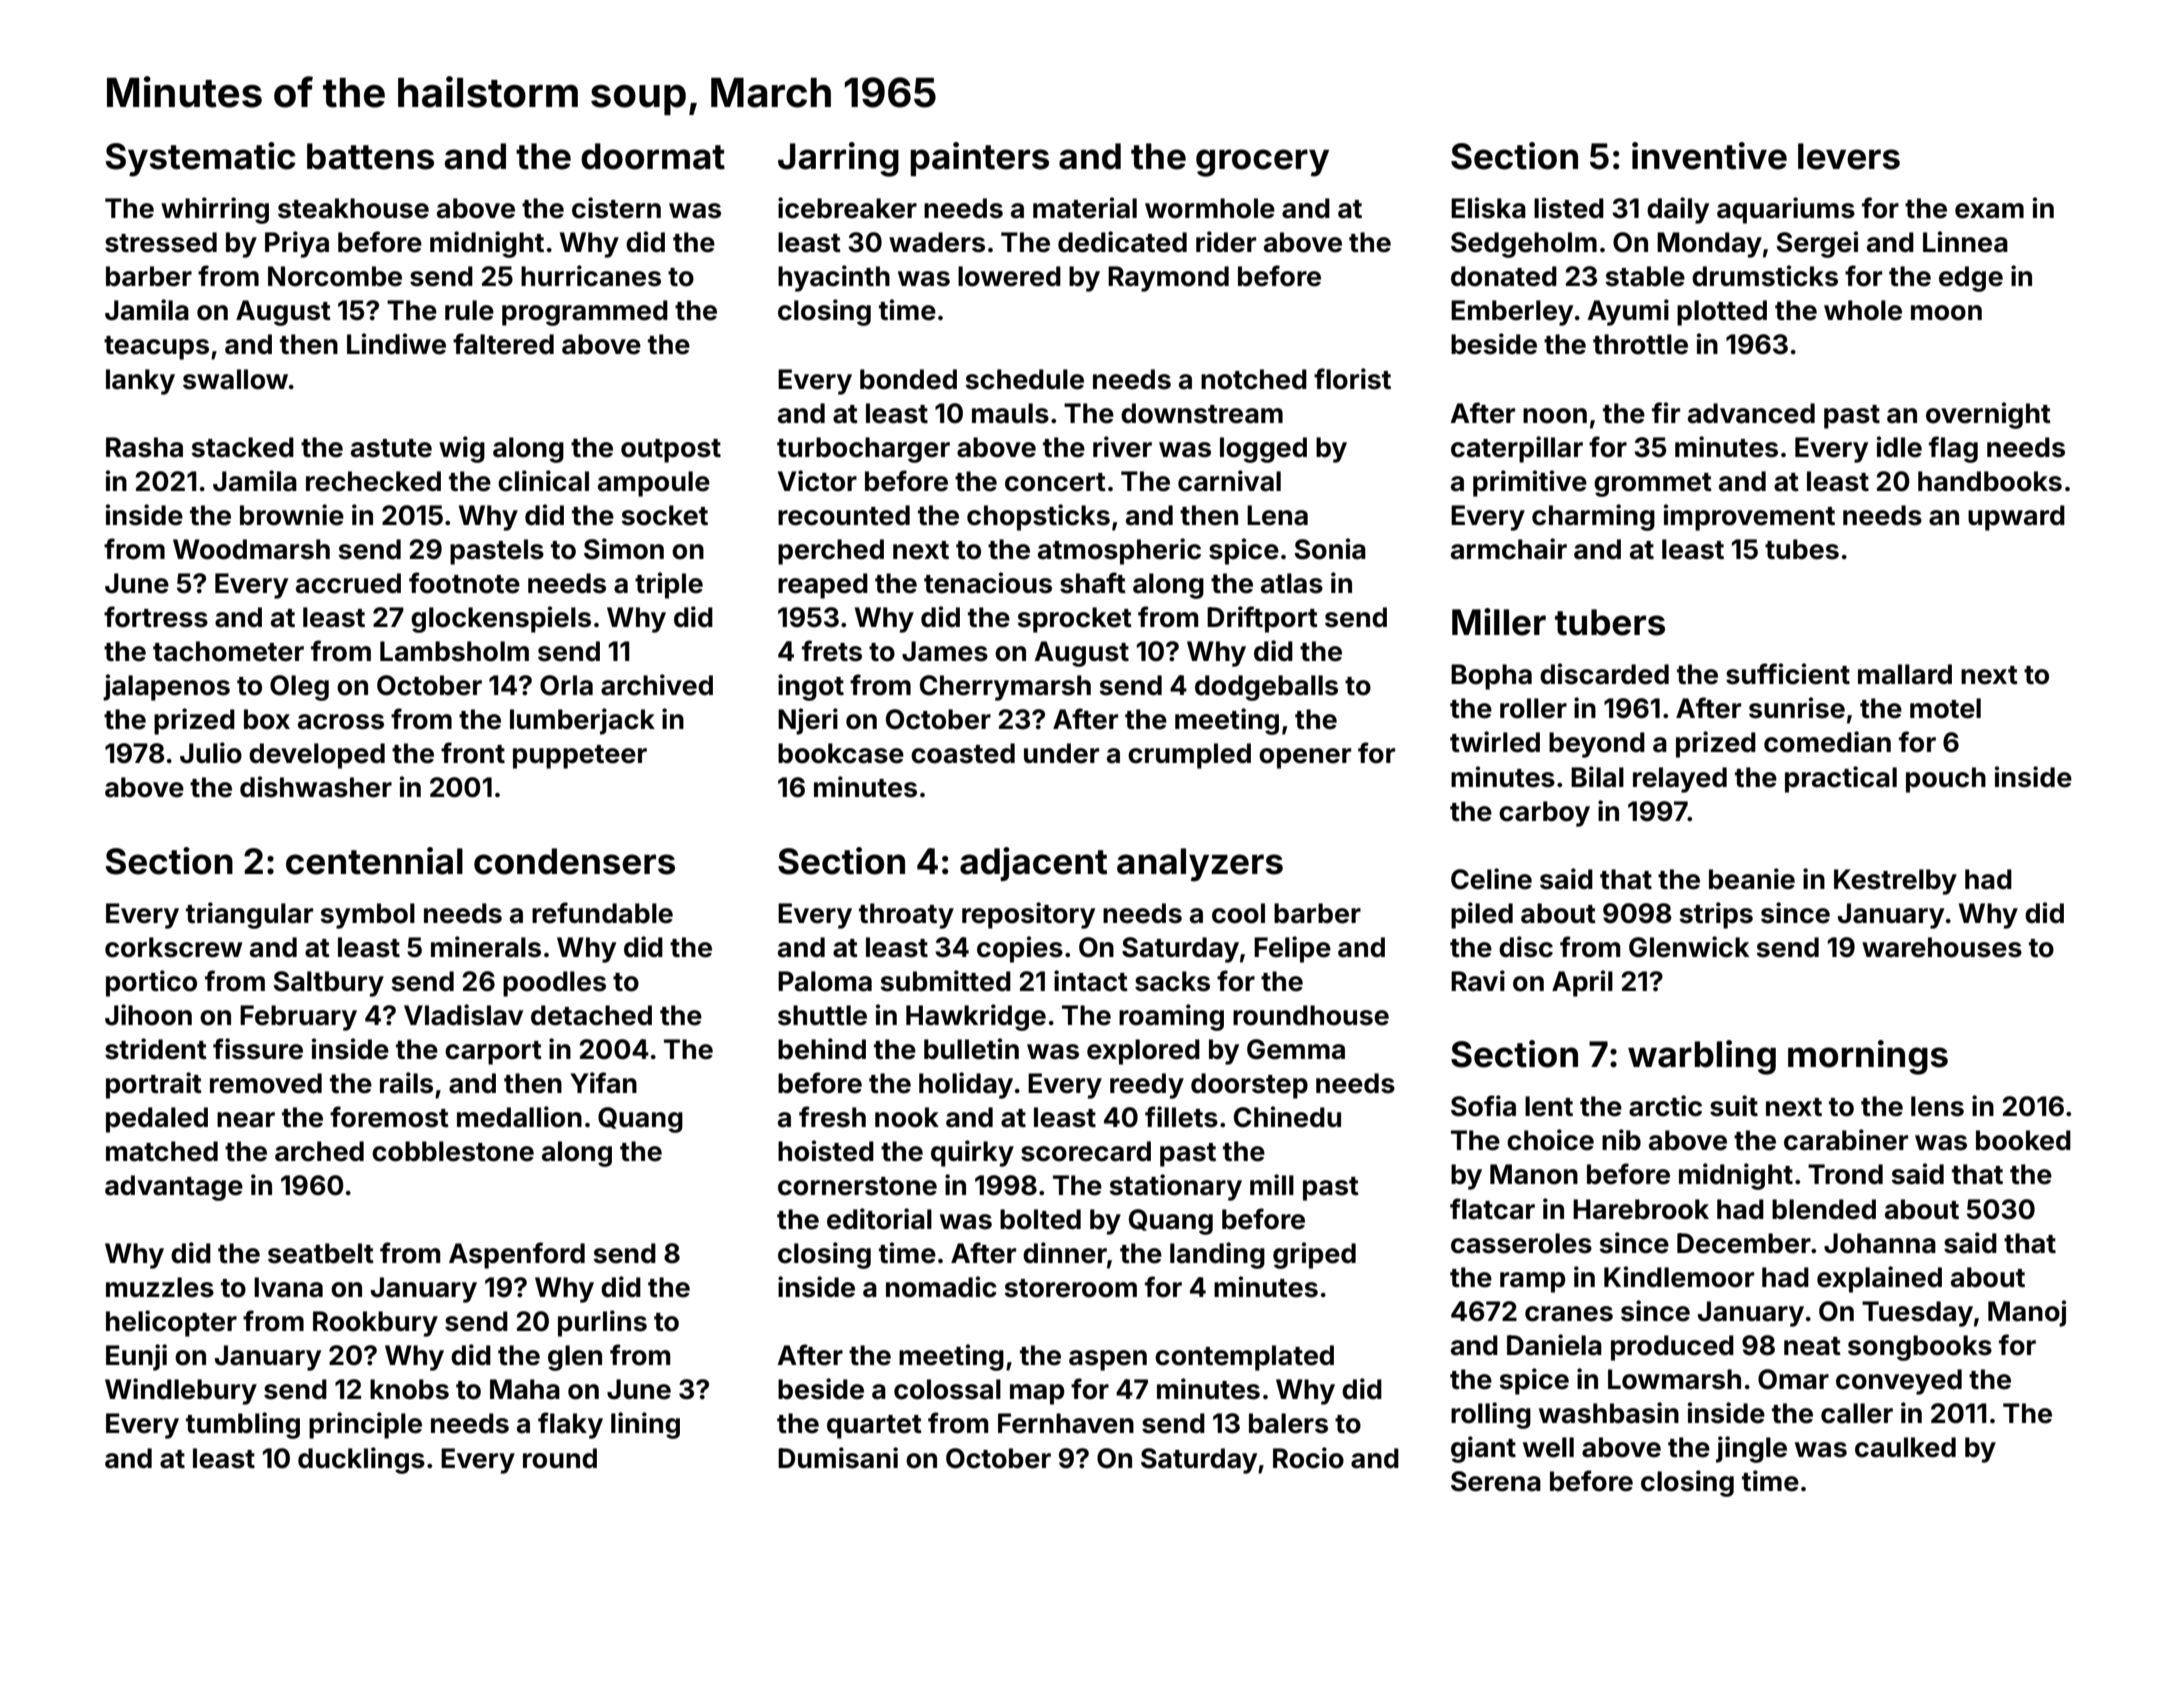  I want to click on ducklings, so click(361, 1460).
